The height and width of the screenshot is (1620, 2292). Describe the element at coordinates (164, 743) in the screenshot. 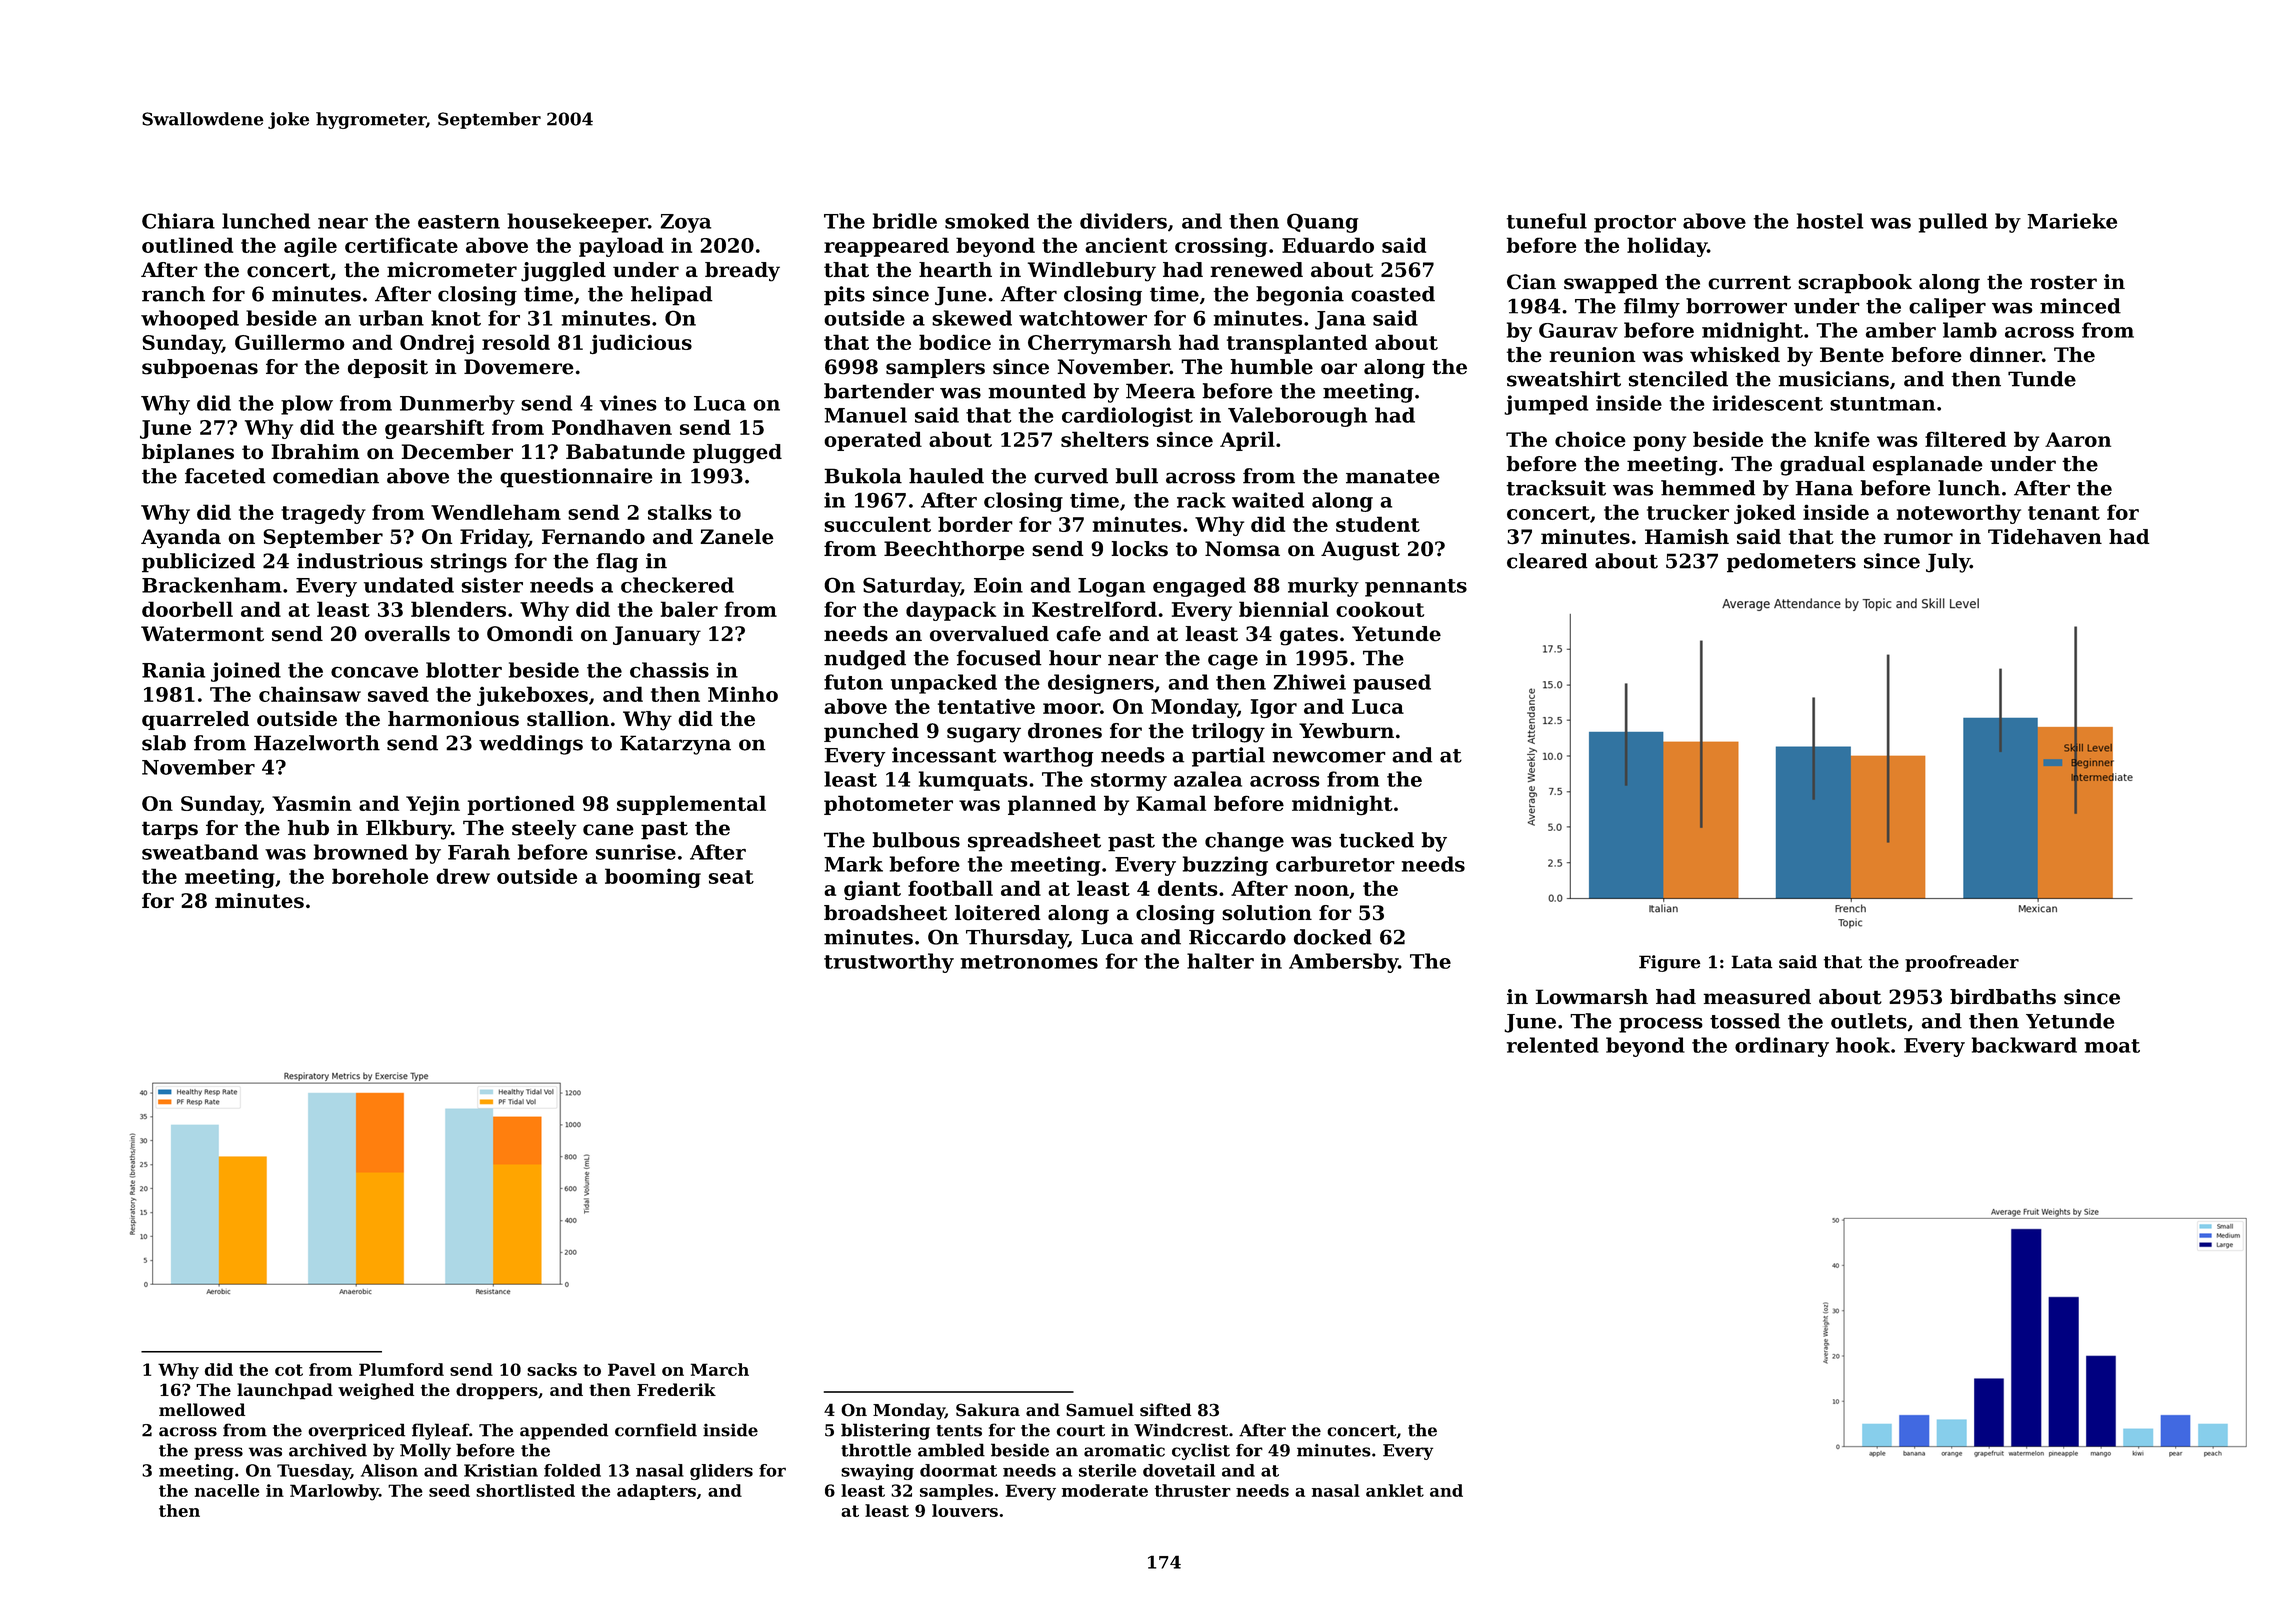

I see `slab` at that location.
